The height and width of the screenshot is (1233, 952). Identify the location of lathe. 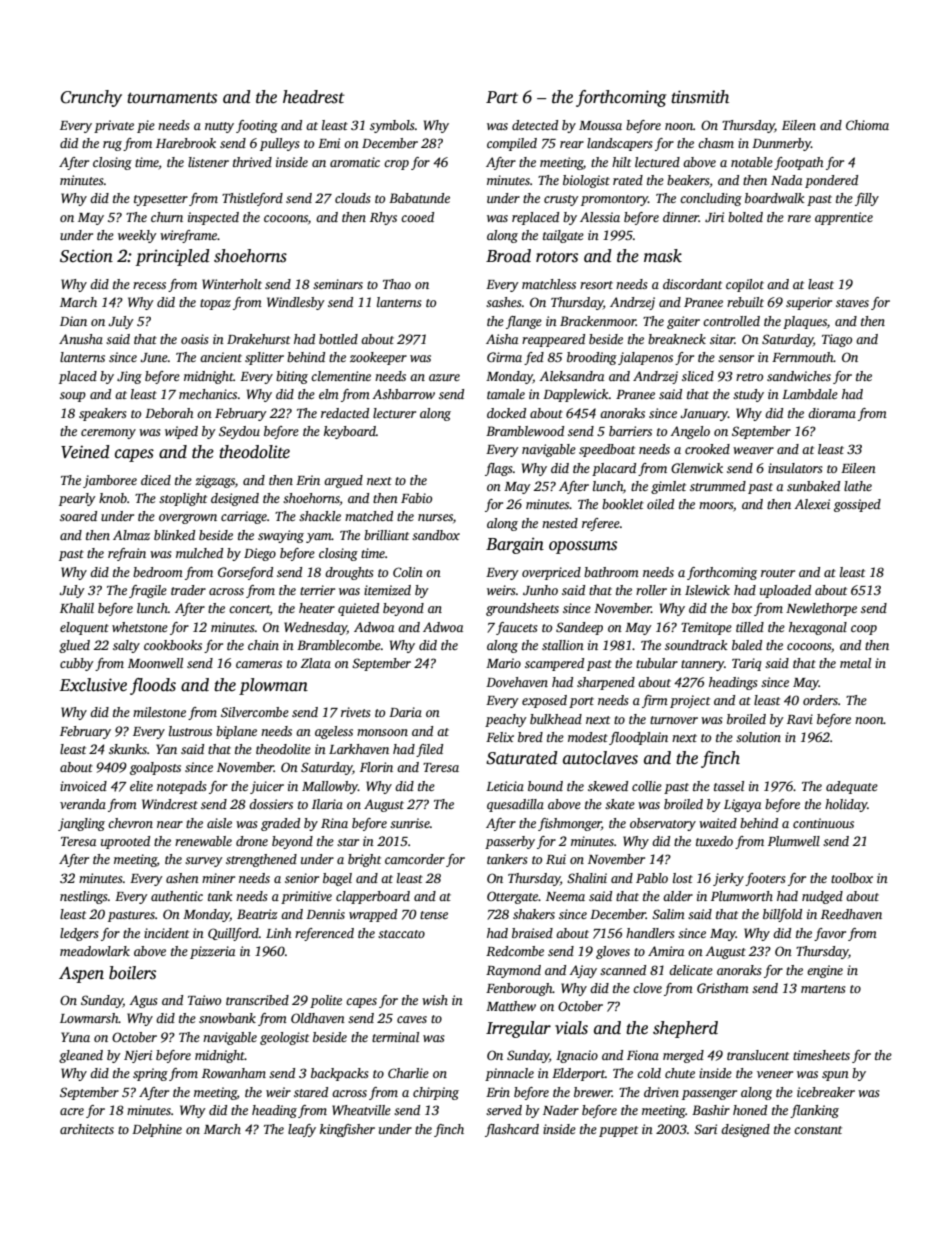
(858, 486).
